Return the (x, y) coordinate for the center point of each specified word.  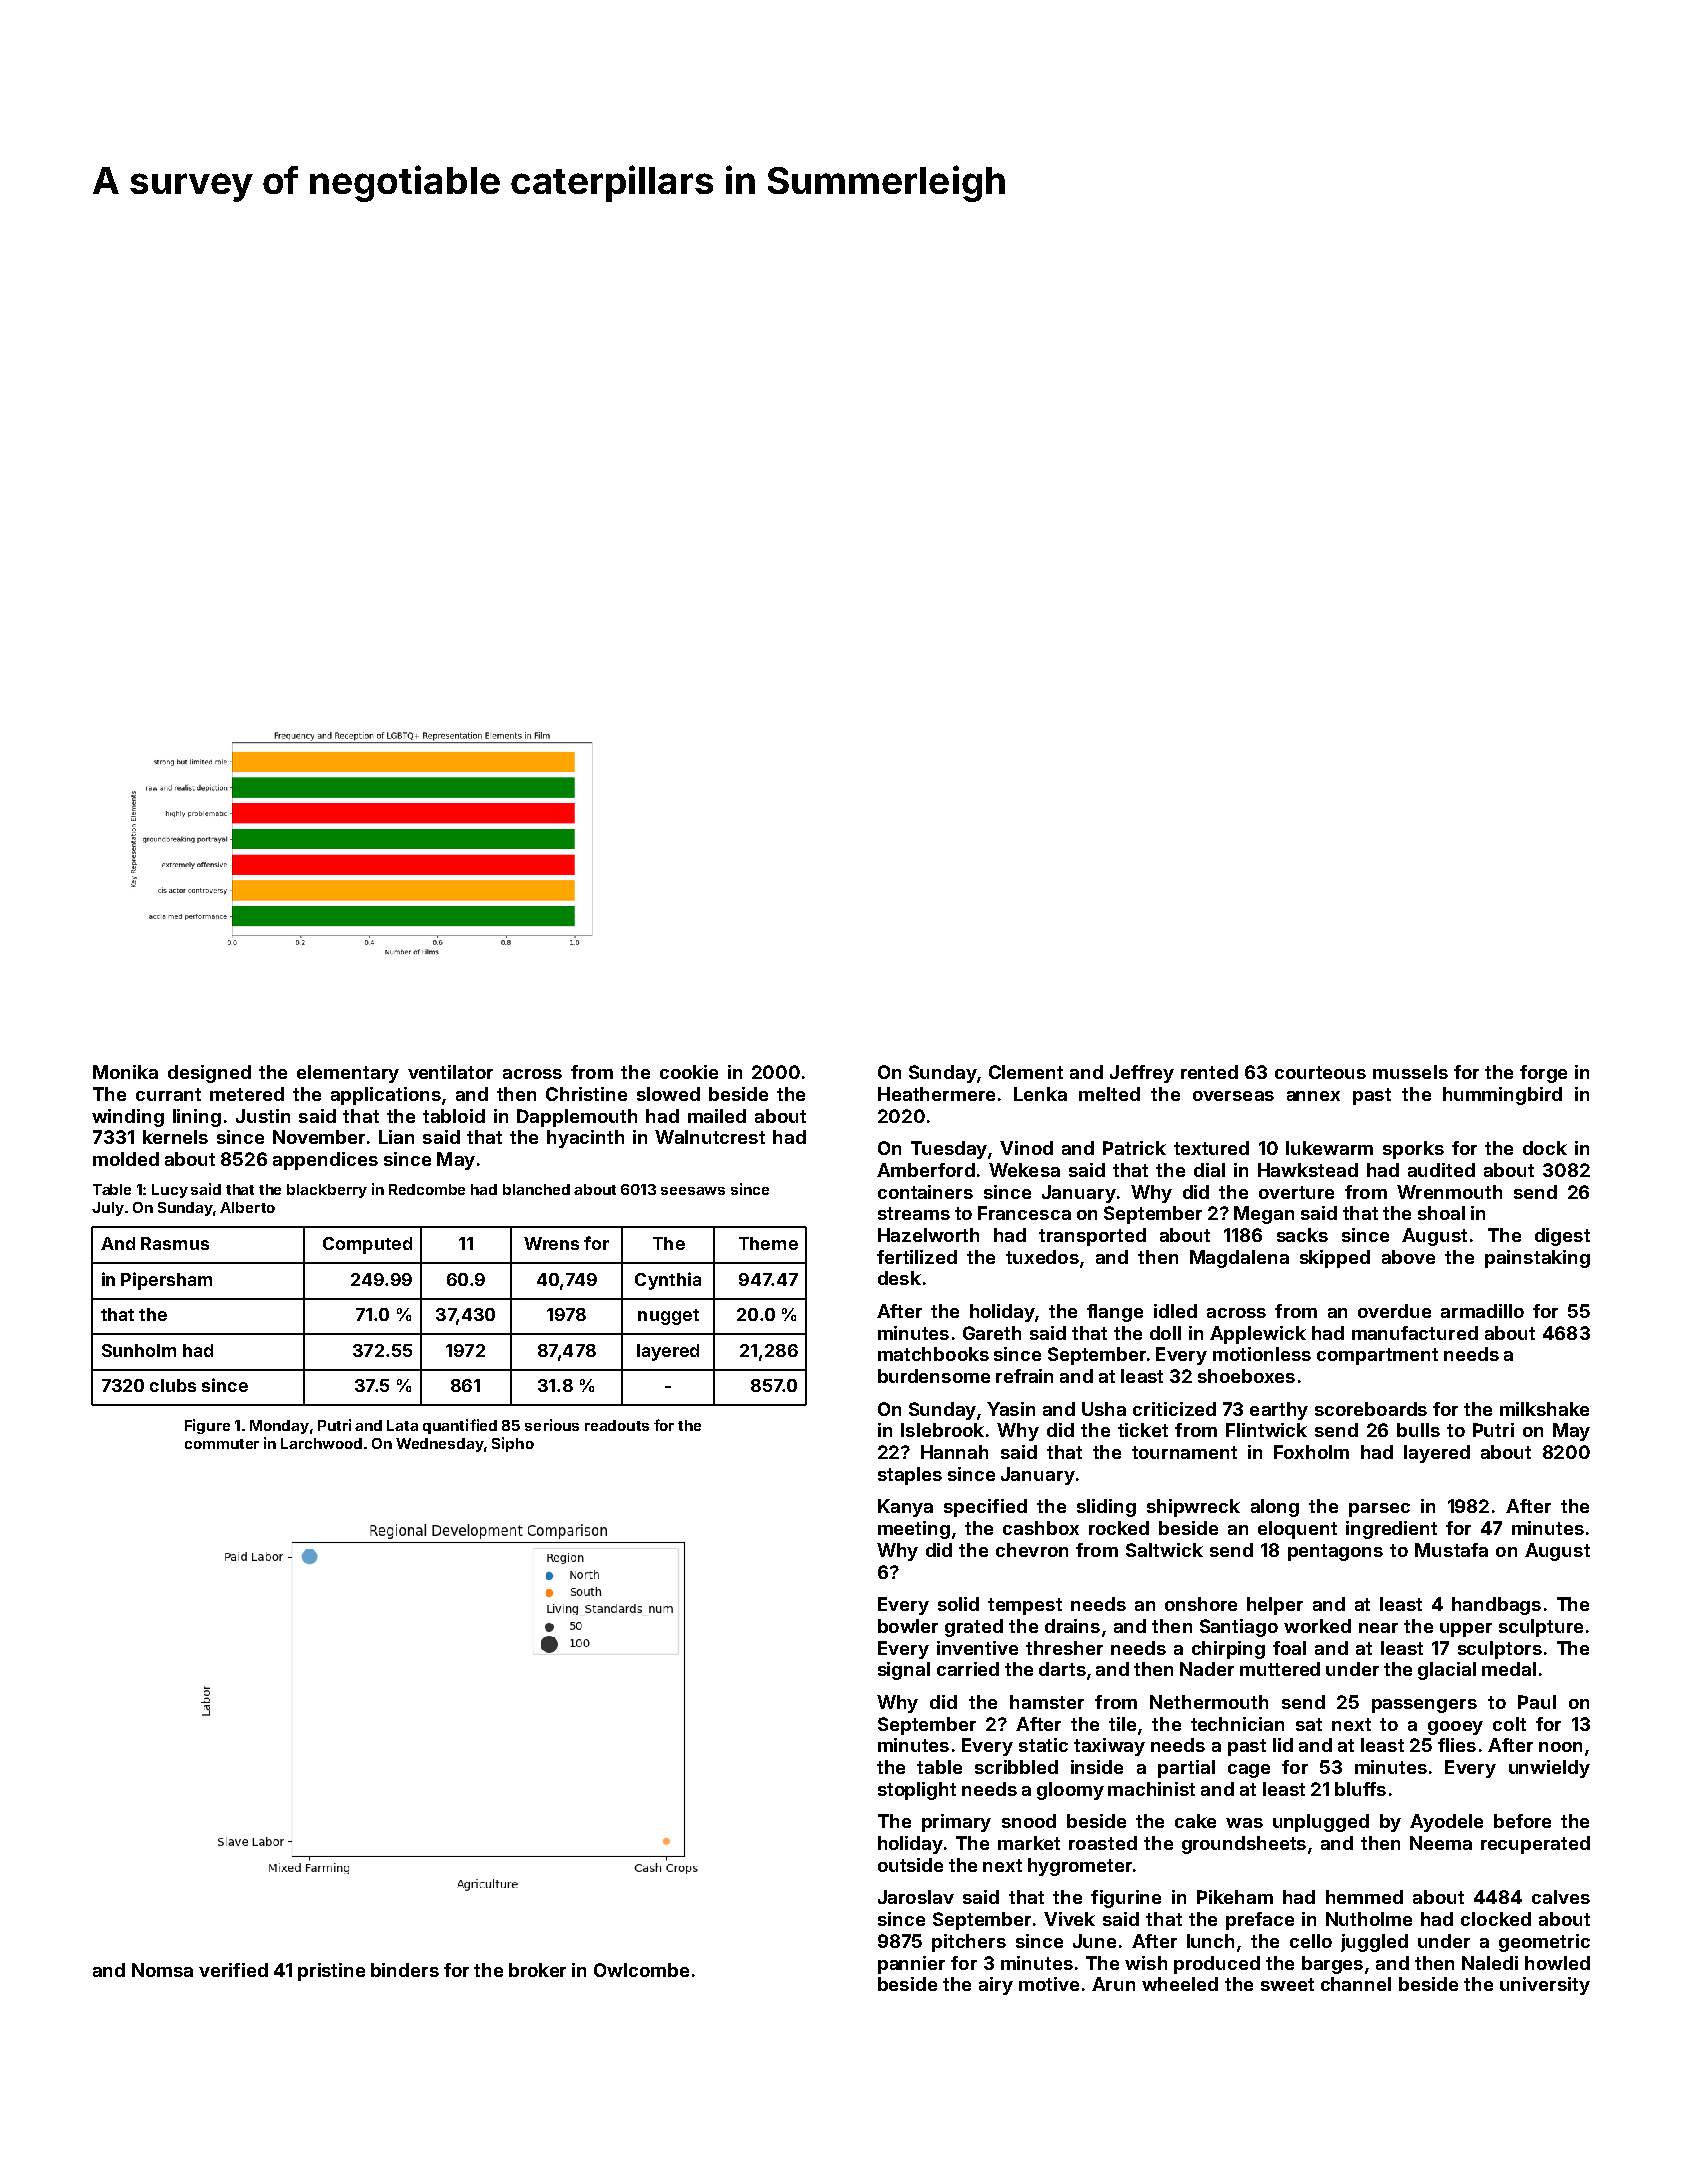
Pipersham (166, 1281)
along (1275, 1508)
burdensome (934, 1376)
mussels (1410, 1072)
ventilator (450, 1072)
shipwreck (1193, 1508)
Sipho (513, 1444)
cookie (689, 1072)
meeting (914, 1530)
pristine (331, 1972)
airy (996, 1986)
